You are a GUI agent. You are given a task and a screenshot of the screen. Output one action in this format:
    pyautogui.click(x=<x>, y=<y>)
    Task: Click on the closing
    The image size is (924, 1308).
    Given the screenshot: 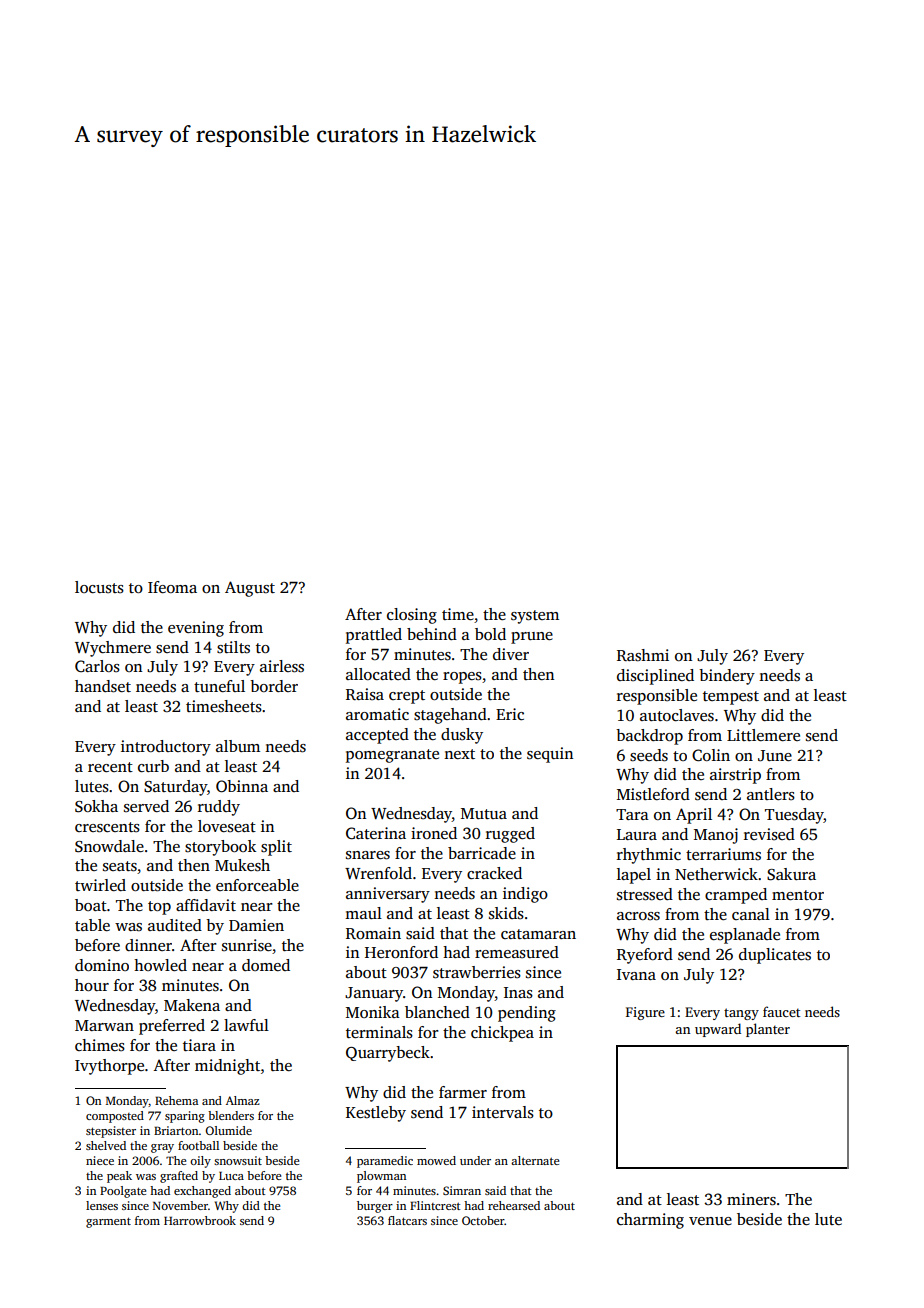 What is the action you would take?
    pyautogui.click(x=412, y=616)
